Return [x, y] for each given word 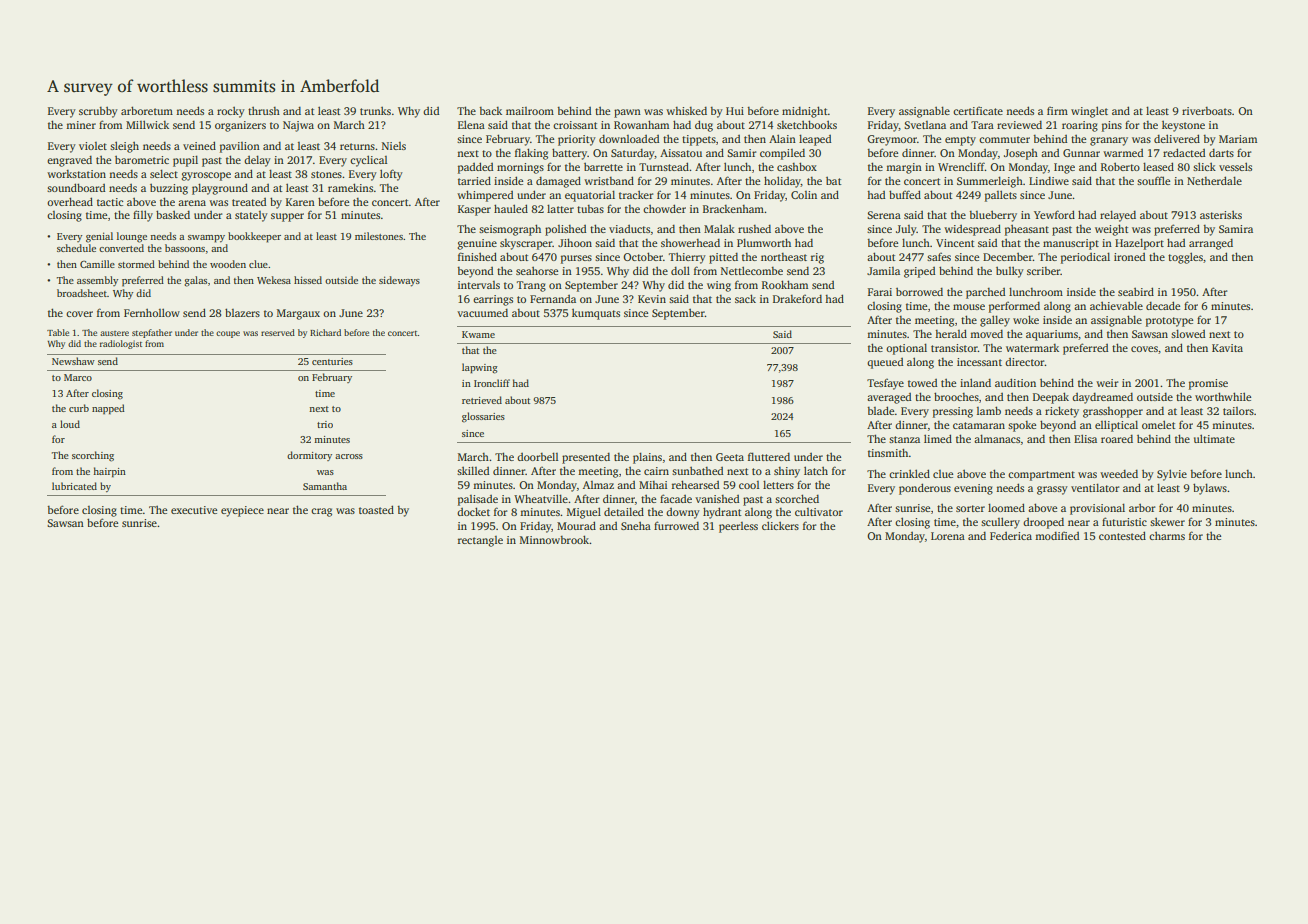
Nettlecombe [752, 270]
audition [1015, 382]
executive [194, 510]
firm [1057, 111]
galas [195, 281]
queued [885, 363]
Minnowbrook [555, 539]
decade [1163, 305]
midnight [805, 112]
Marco [78, 377]
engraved [69, 161]
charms [1167, 536]
